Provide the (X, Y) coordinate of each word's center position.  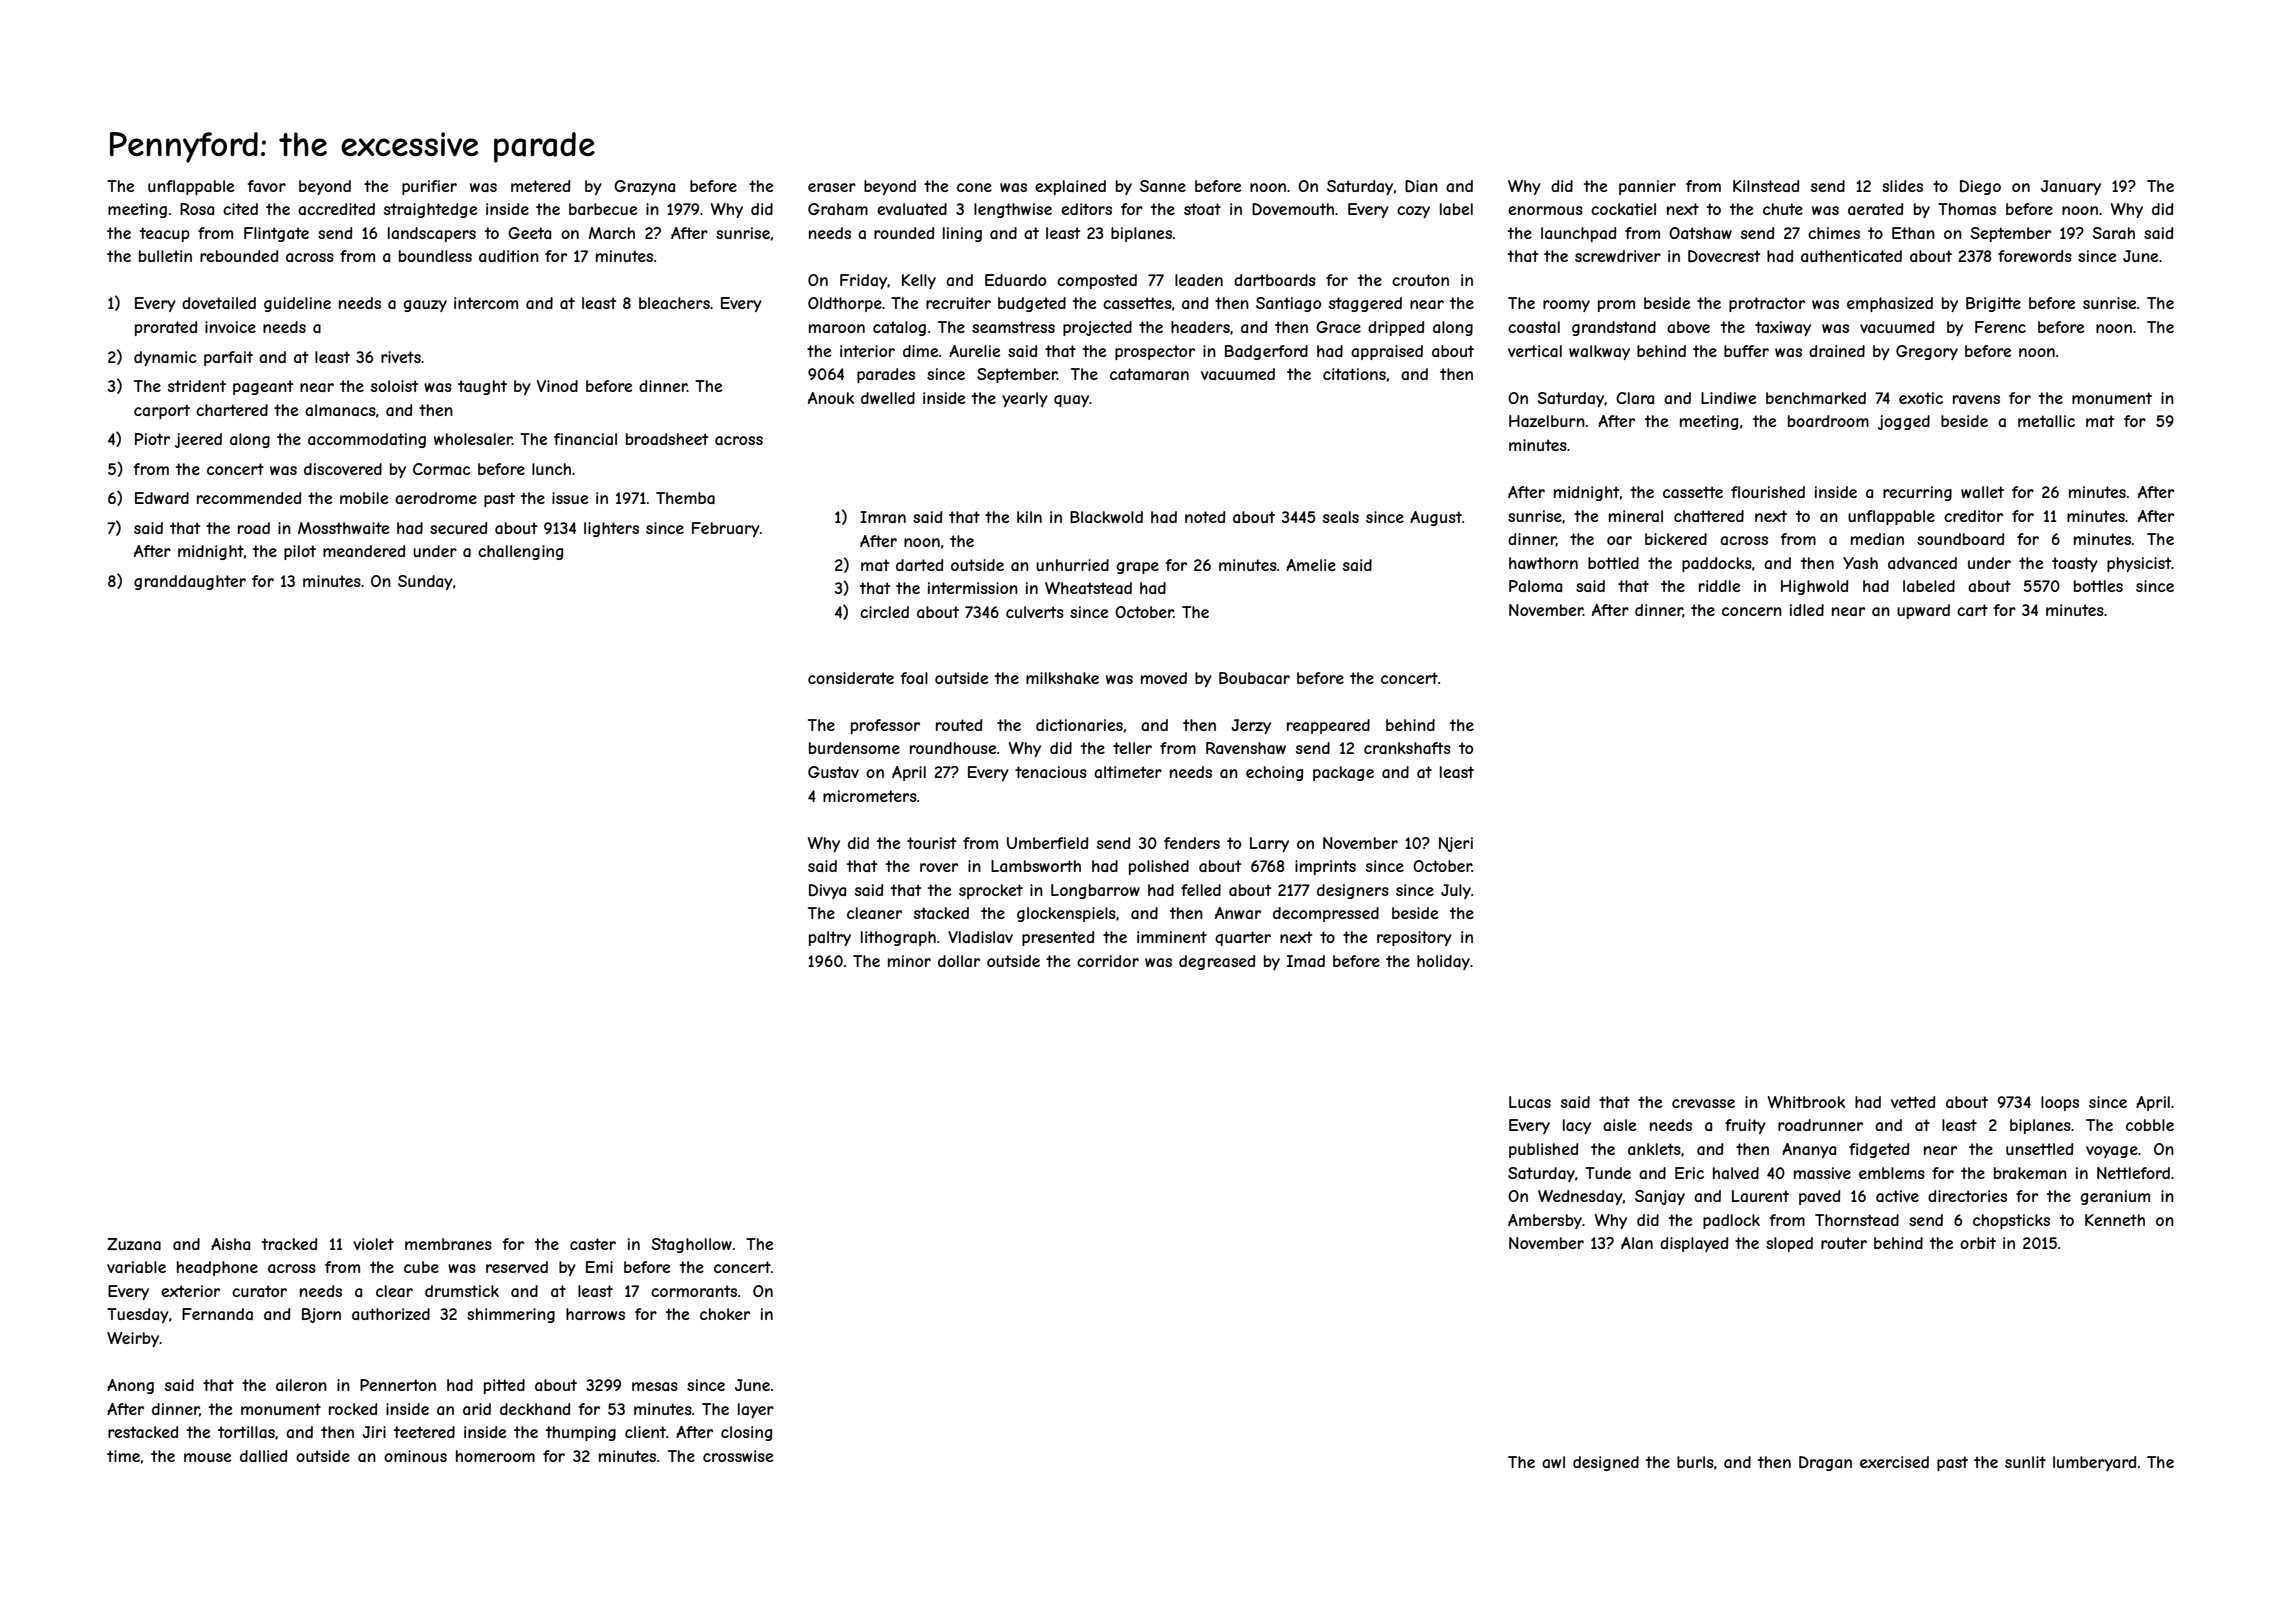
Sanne (1163, 186)
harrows (595, 1314)
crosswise (738, 1456)
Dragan (1825, 1463)
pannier (1647, 187)
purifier (429, 187)
